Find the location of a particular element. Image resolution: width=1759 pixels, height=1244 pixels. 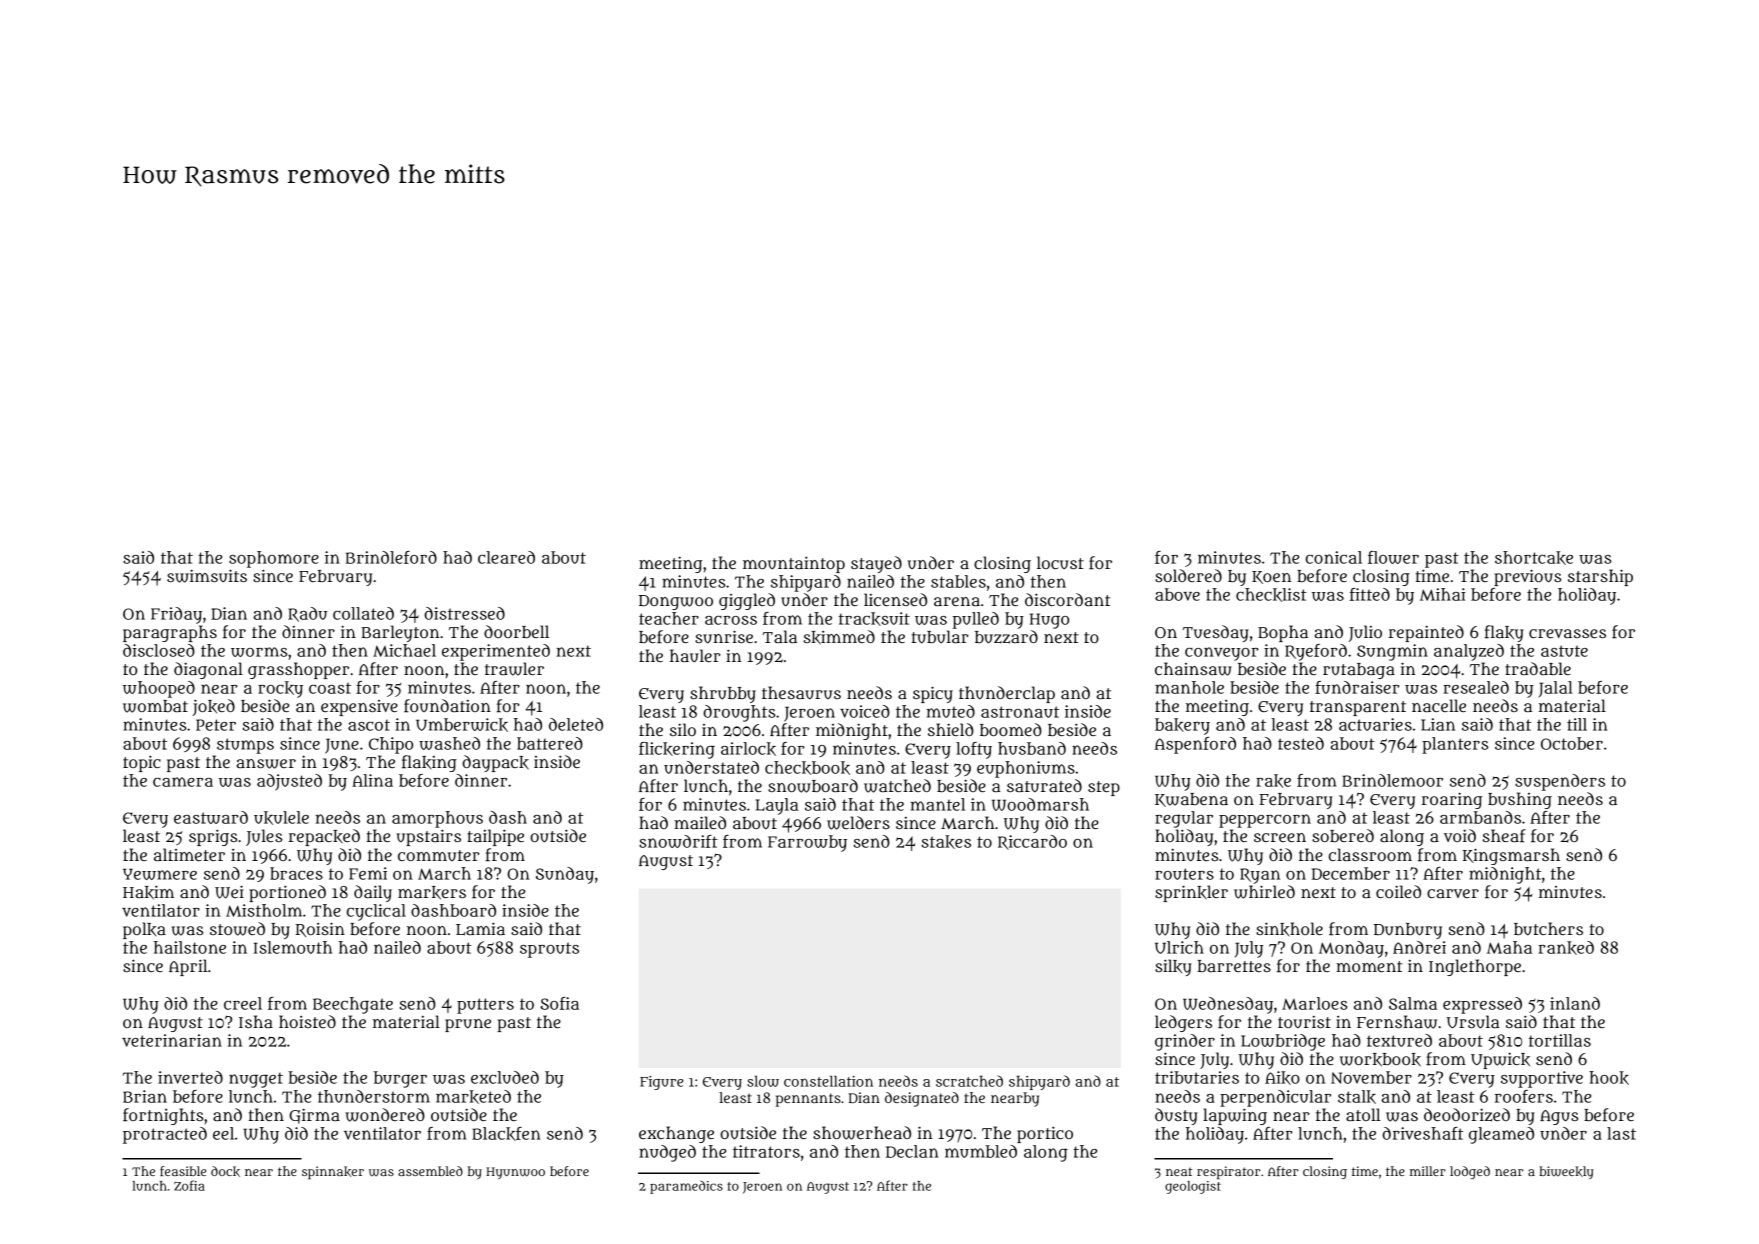

shortcake is located at coordinates (1534, 558).
